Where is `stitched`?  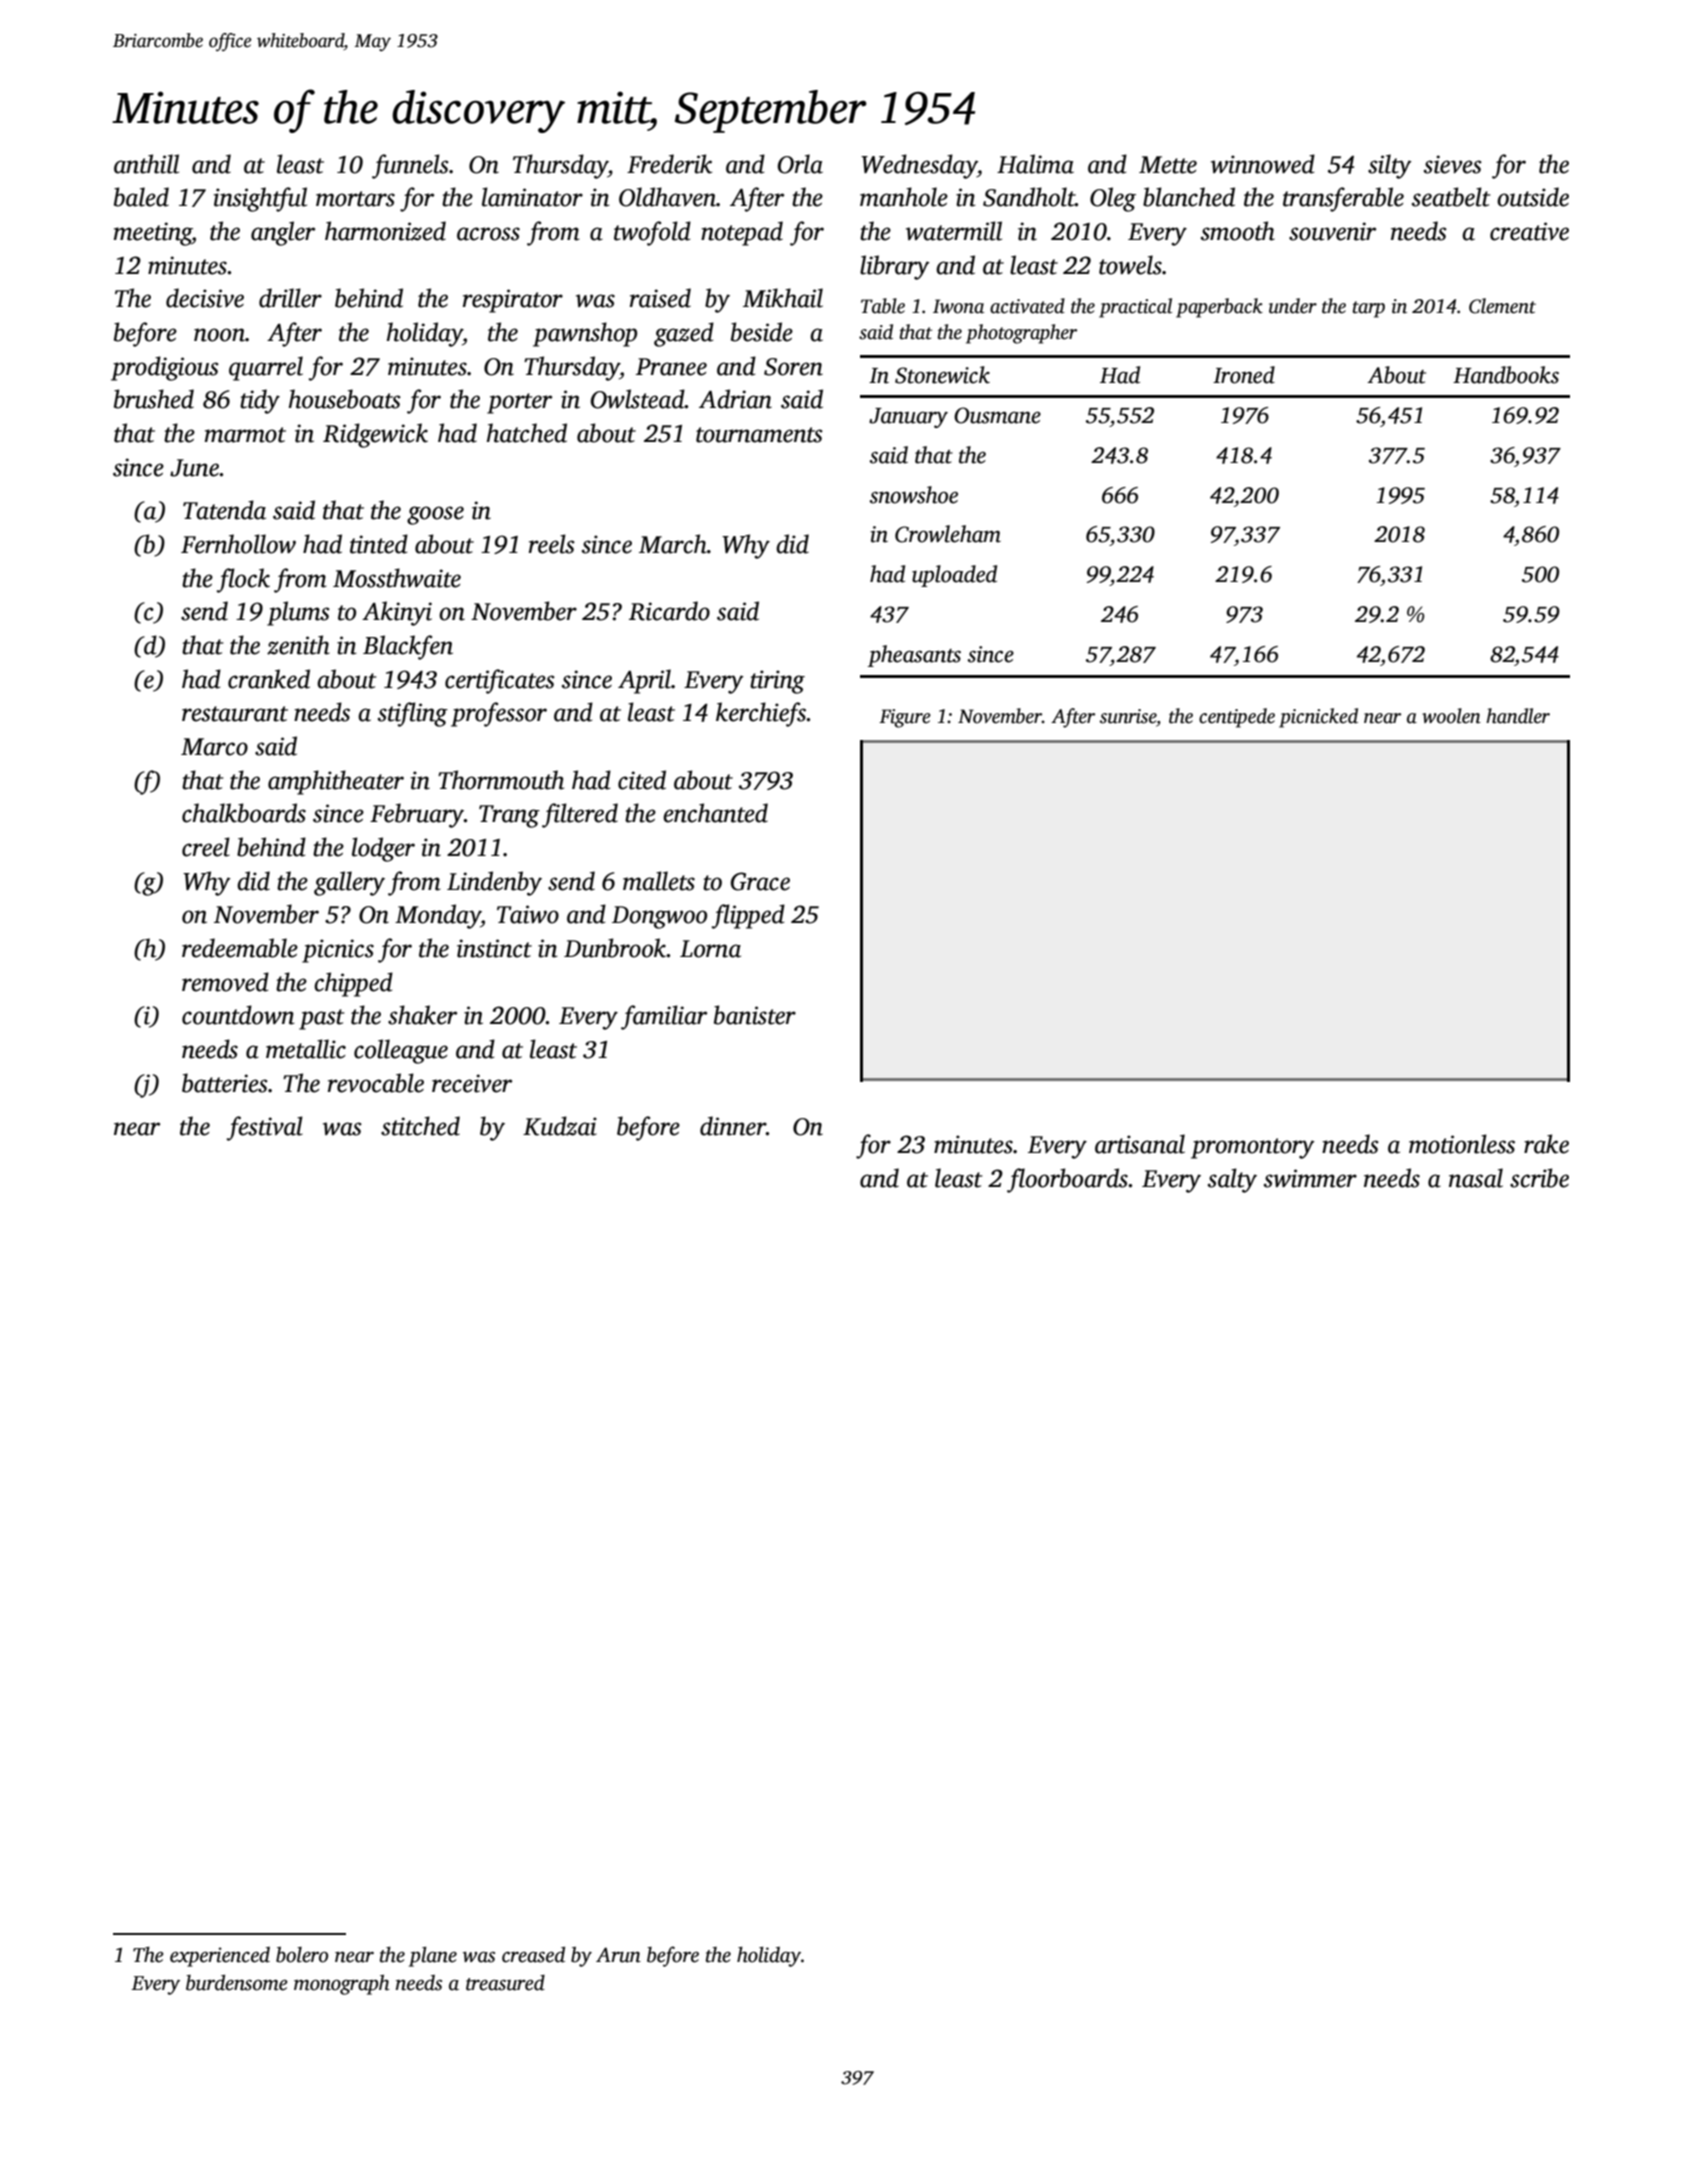 stitched is located at coordinates (420, 1126).
